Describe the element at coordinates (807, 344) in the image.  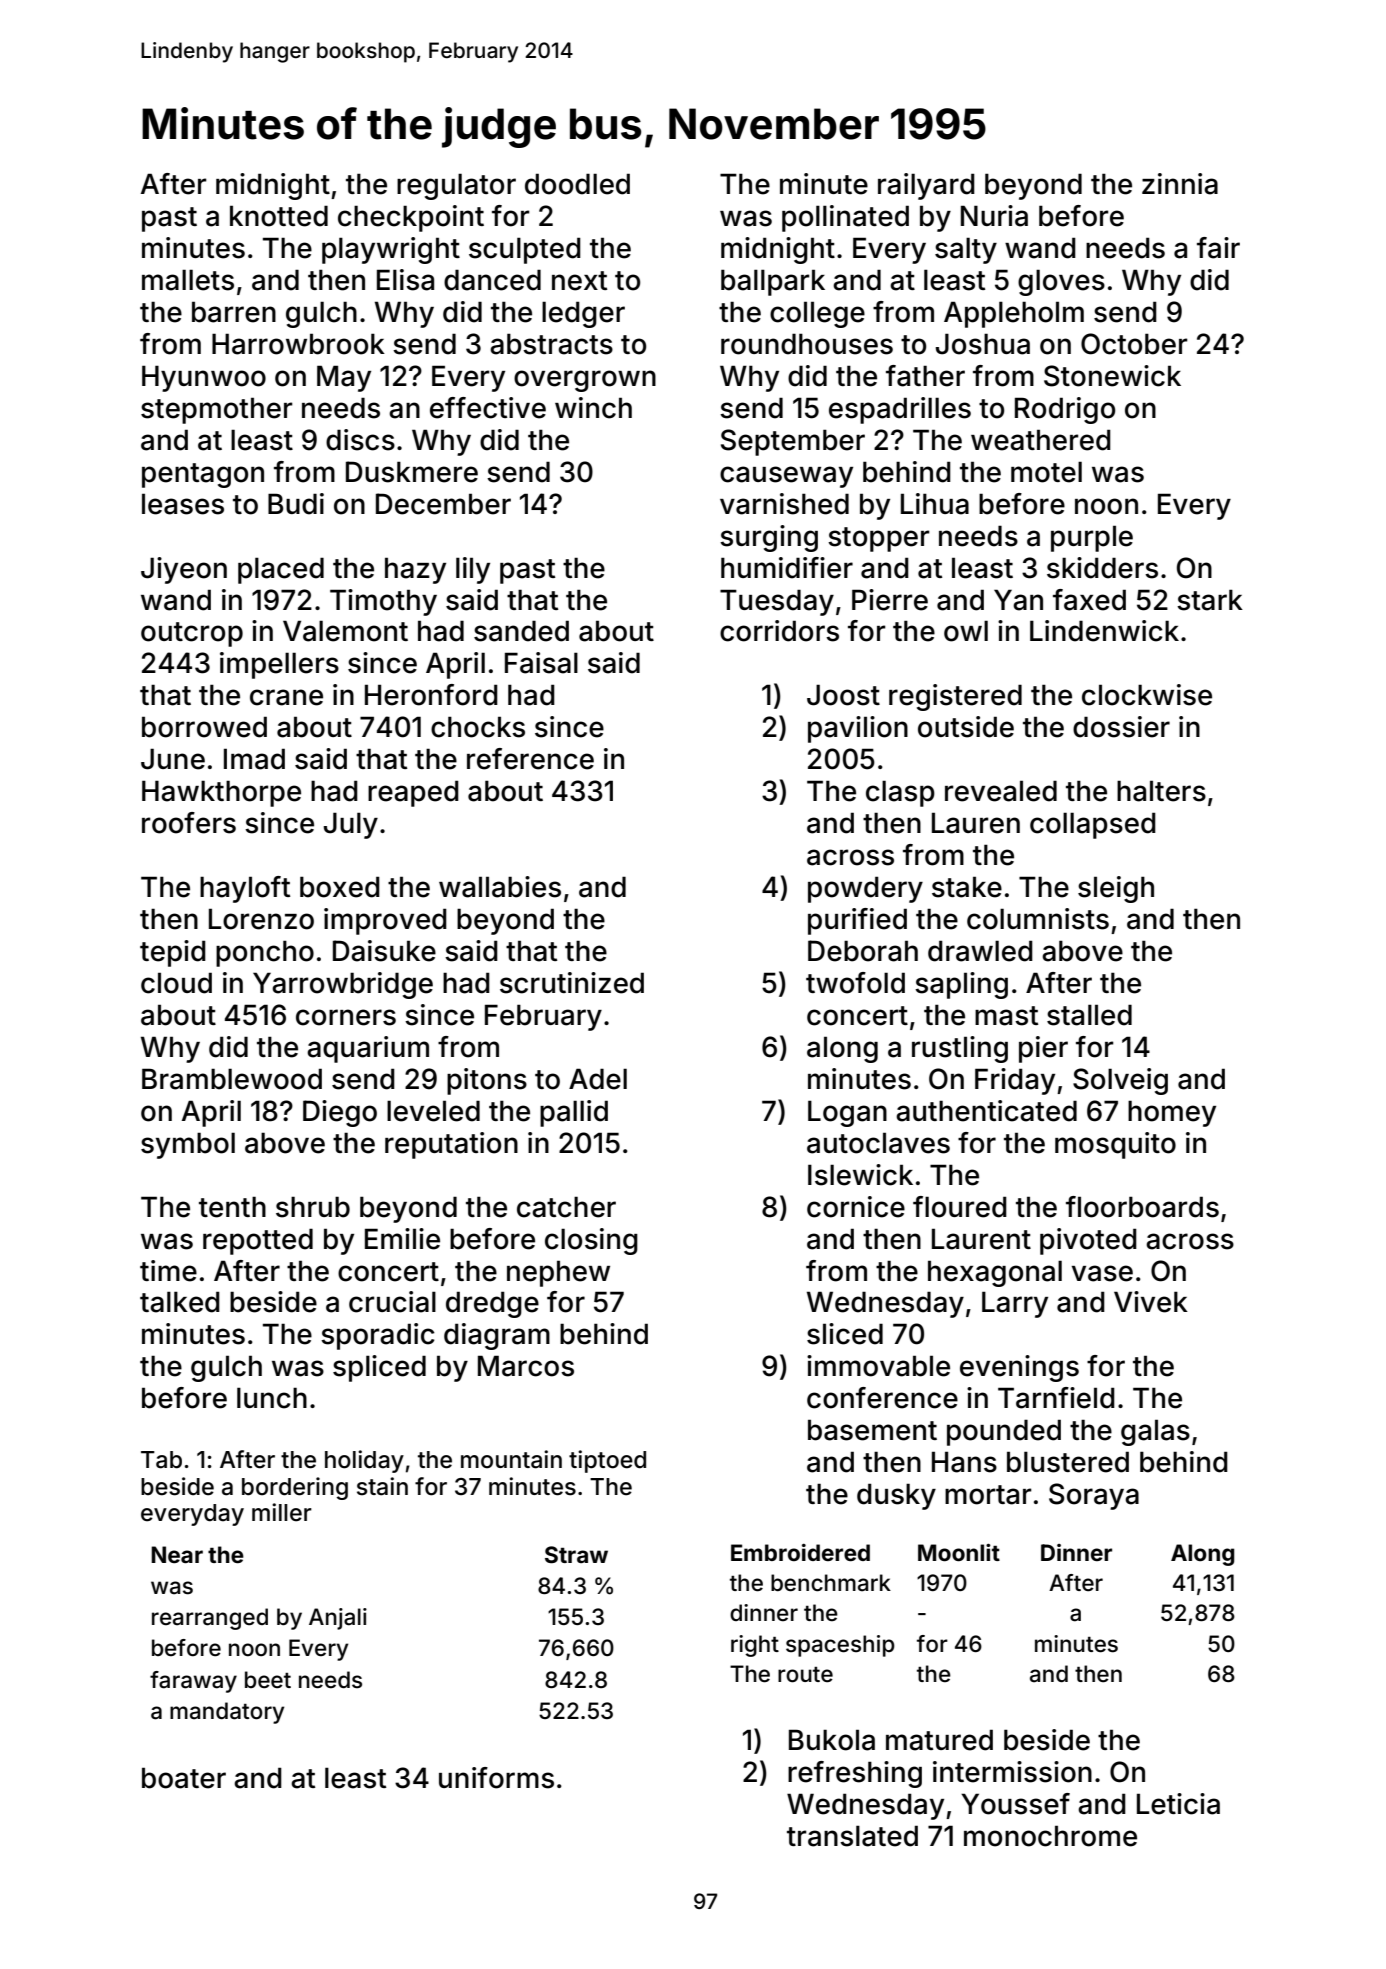
I see `roundhouses` at that location.
